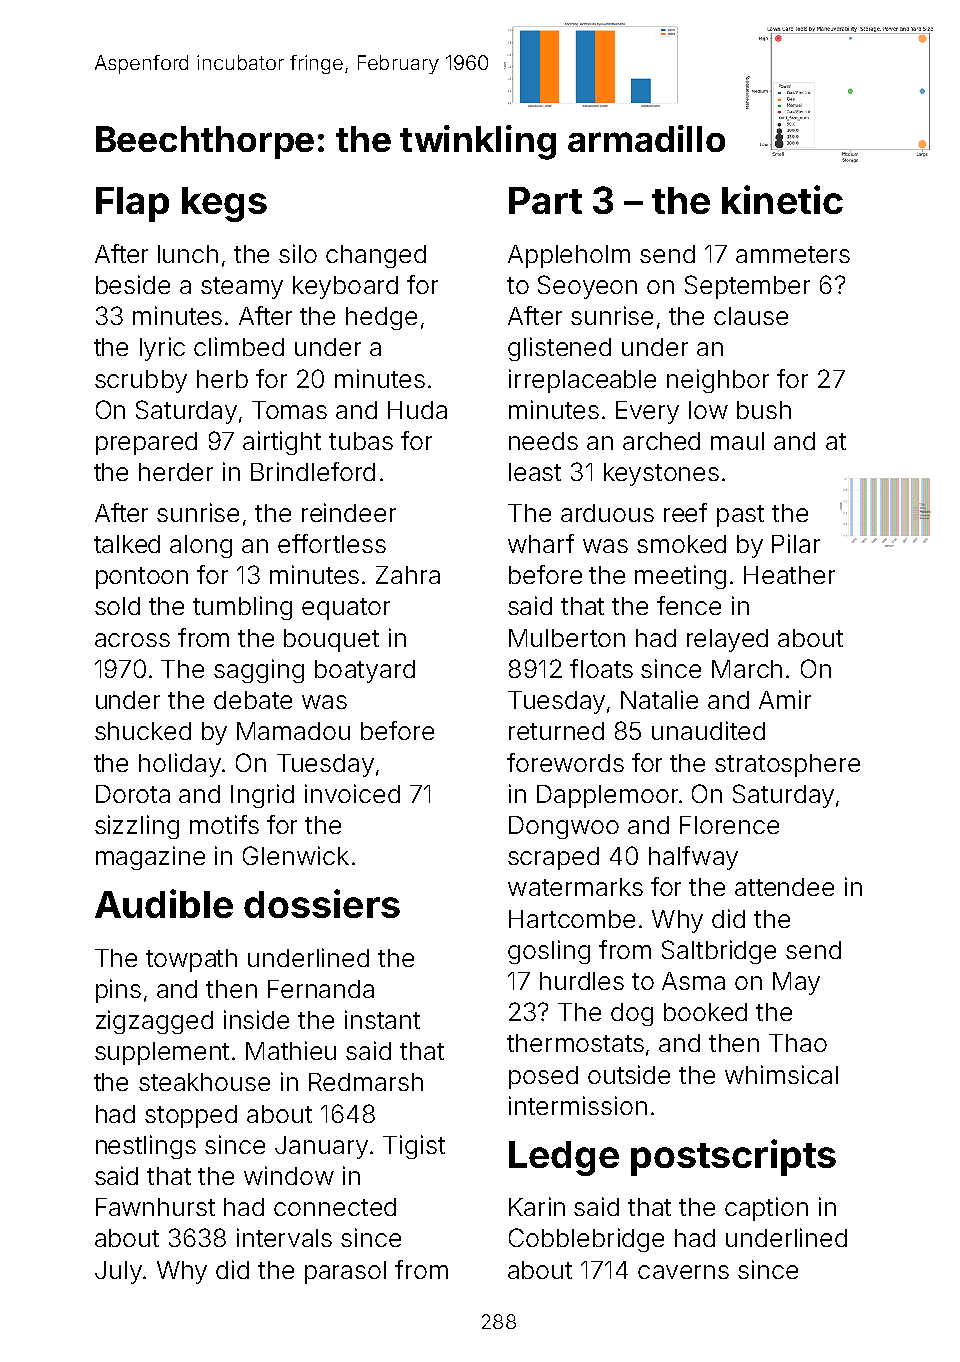 Image resolution: width=960 pixels, height=1362 pixels. I want to click on kegs, so click(224, 204).
